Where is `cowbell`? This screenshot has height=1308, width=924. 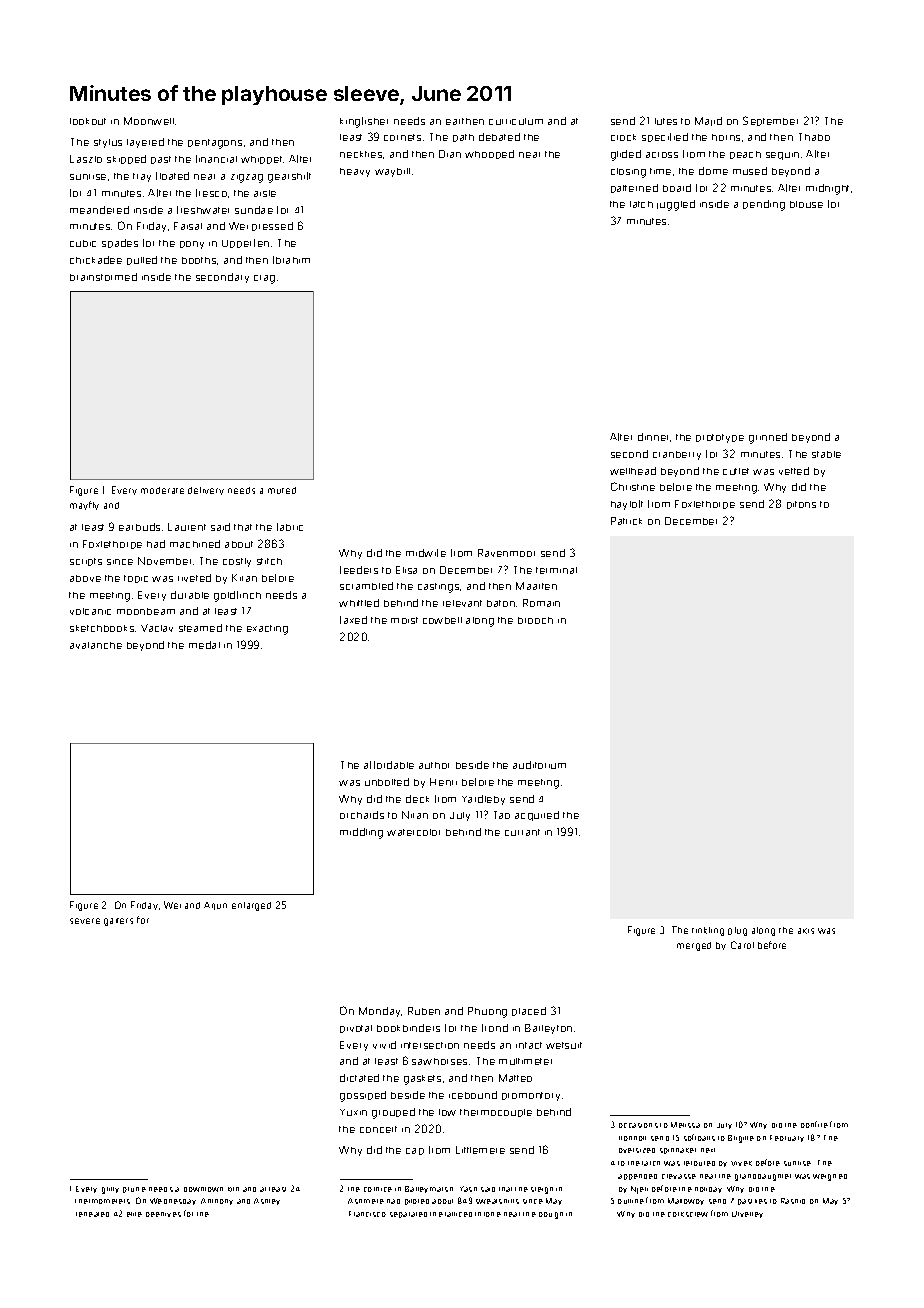
cowbell is located at coordinates (442, 620).
